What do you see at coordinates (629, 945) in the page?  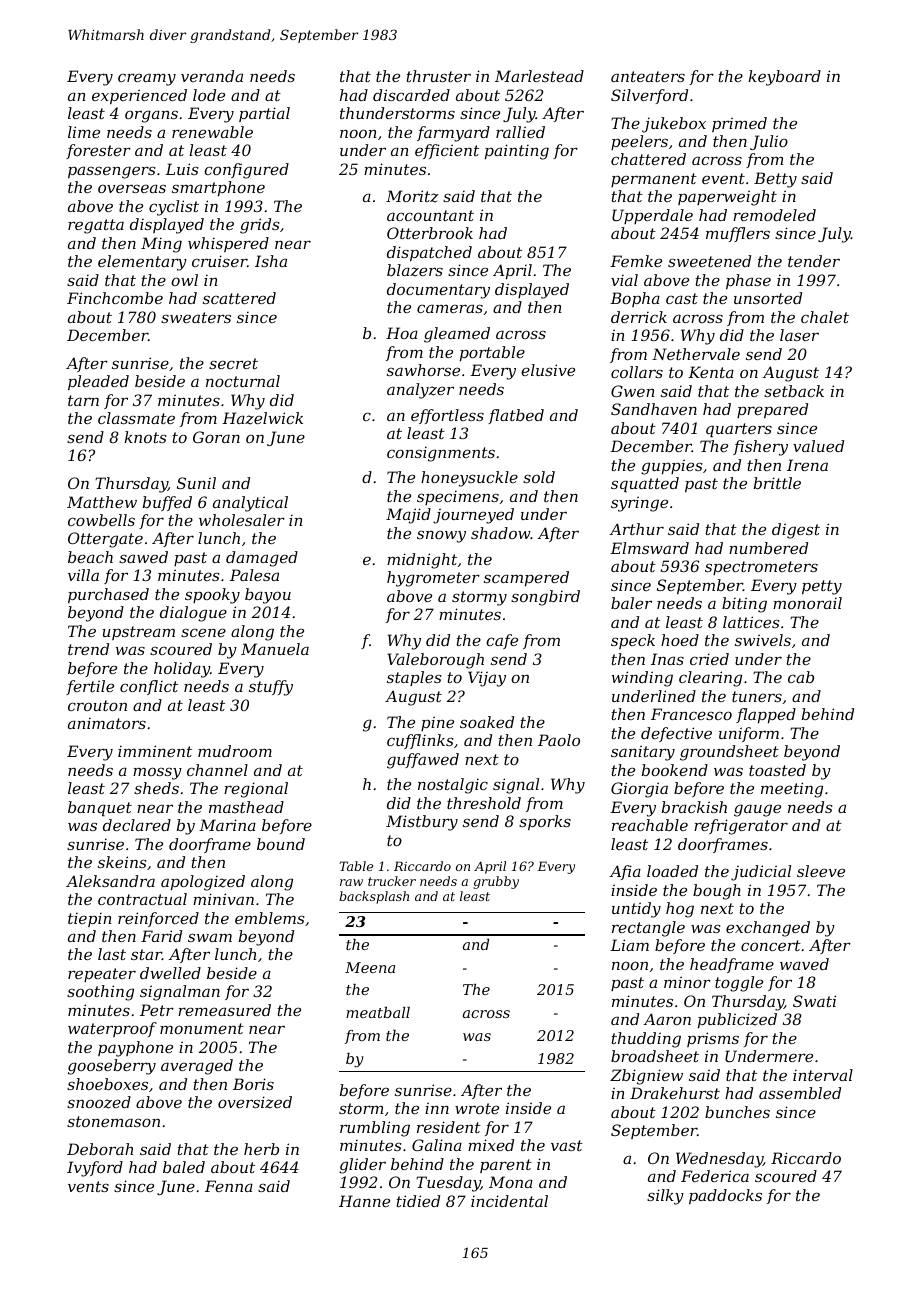 I see `Liam` at bounding box center [629, 945].
